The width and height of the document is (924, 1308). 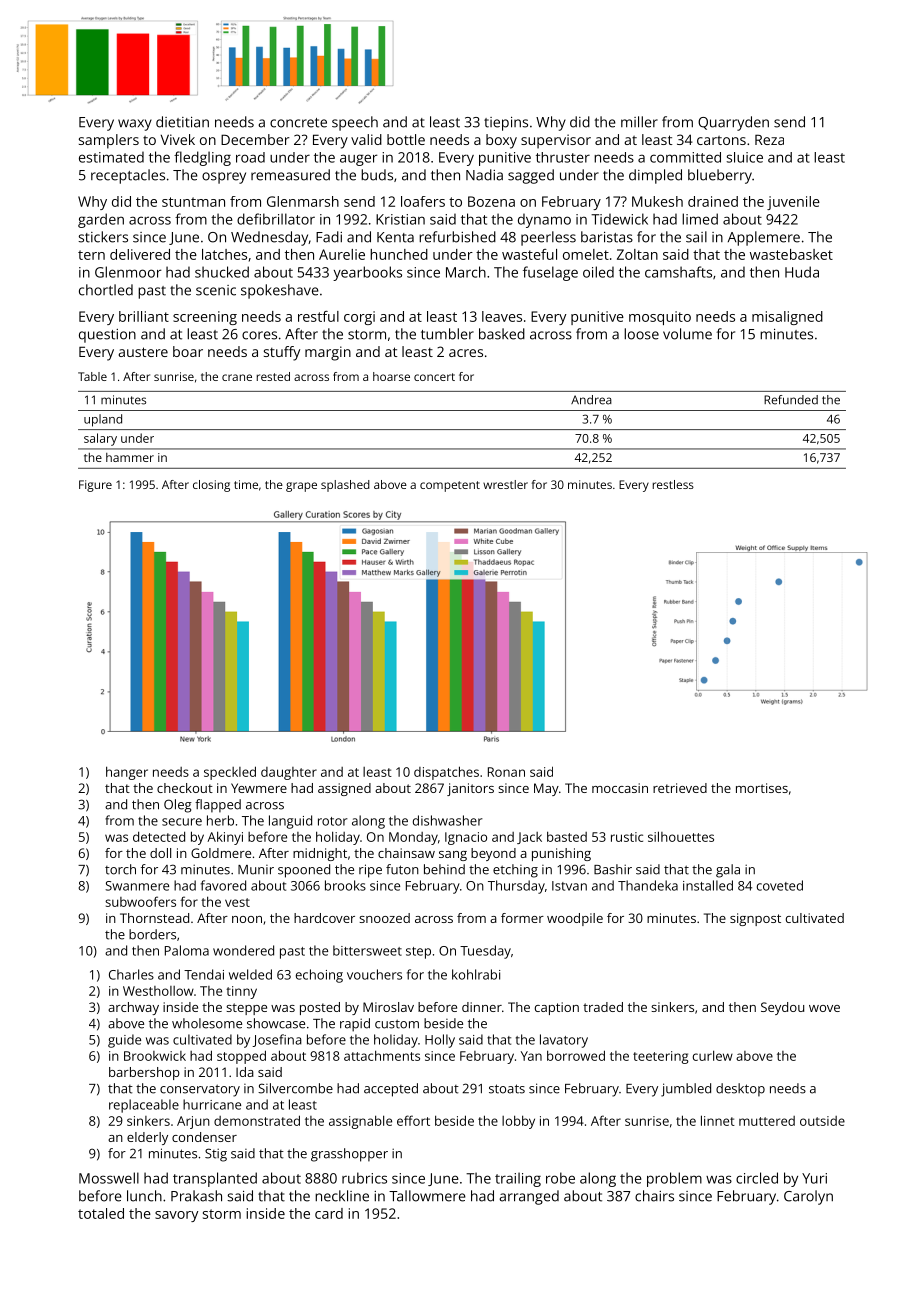 I want to click on Thandeka, so click(x=648, y=885).
